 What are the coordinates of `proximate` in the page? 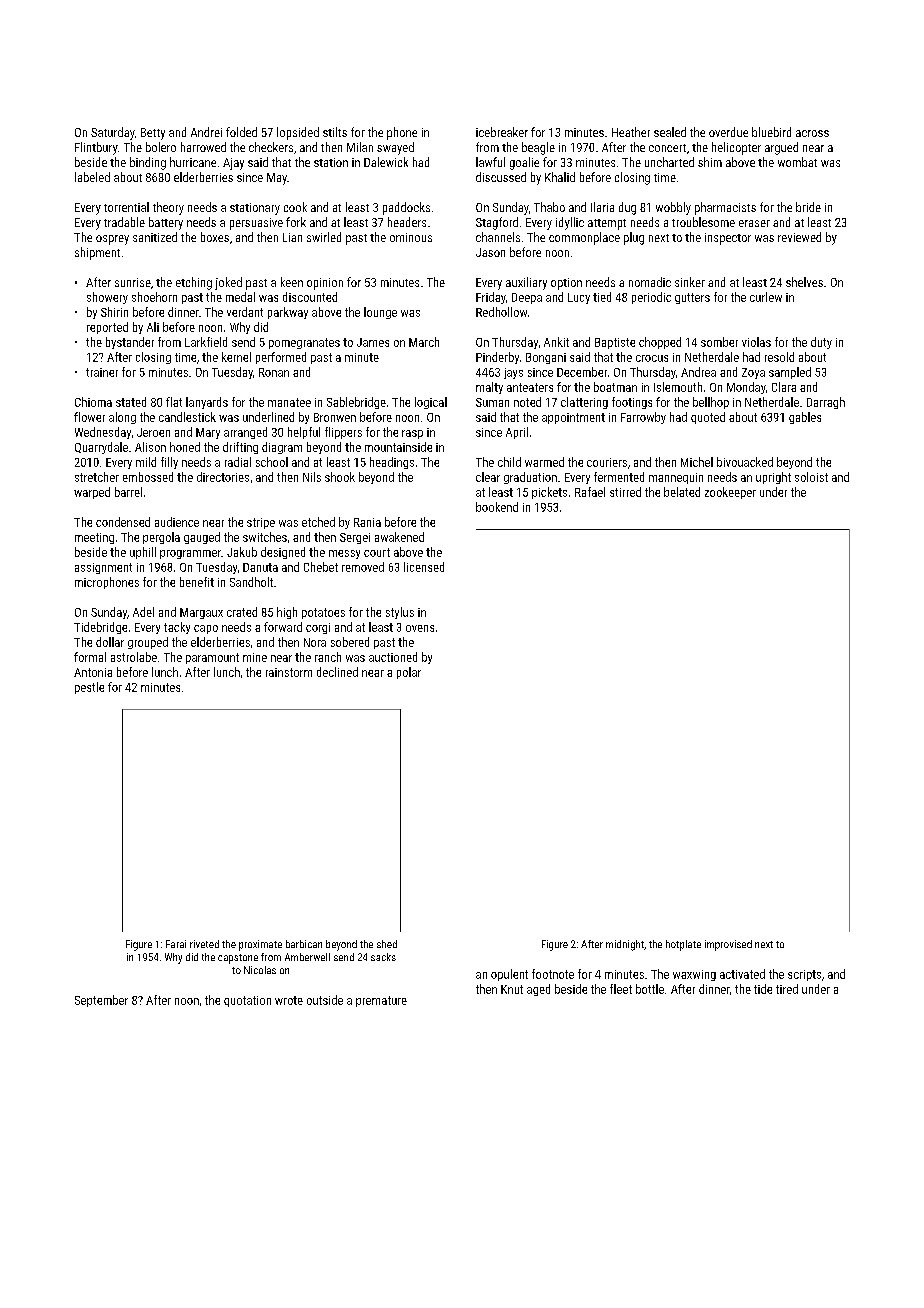 It's located at (260, 945).
